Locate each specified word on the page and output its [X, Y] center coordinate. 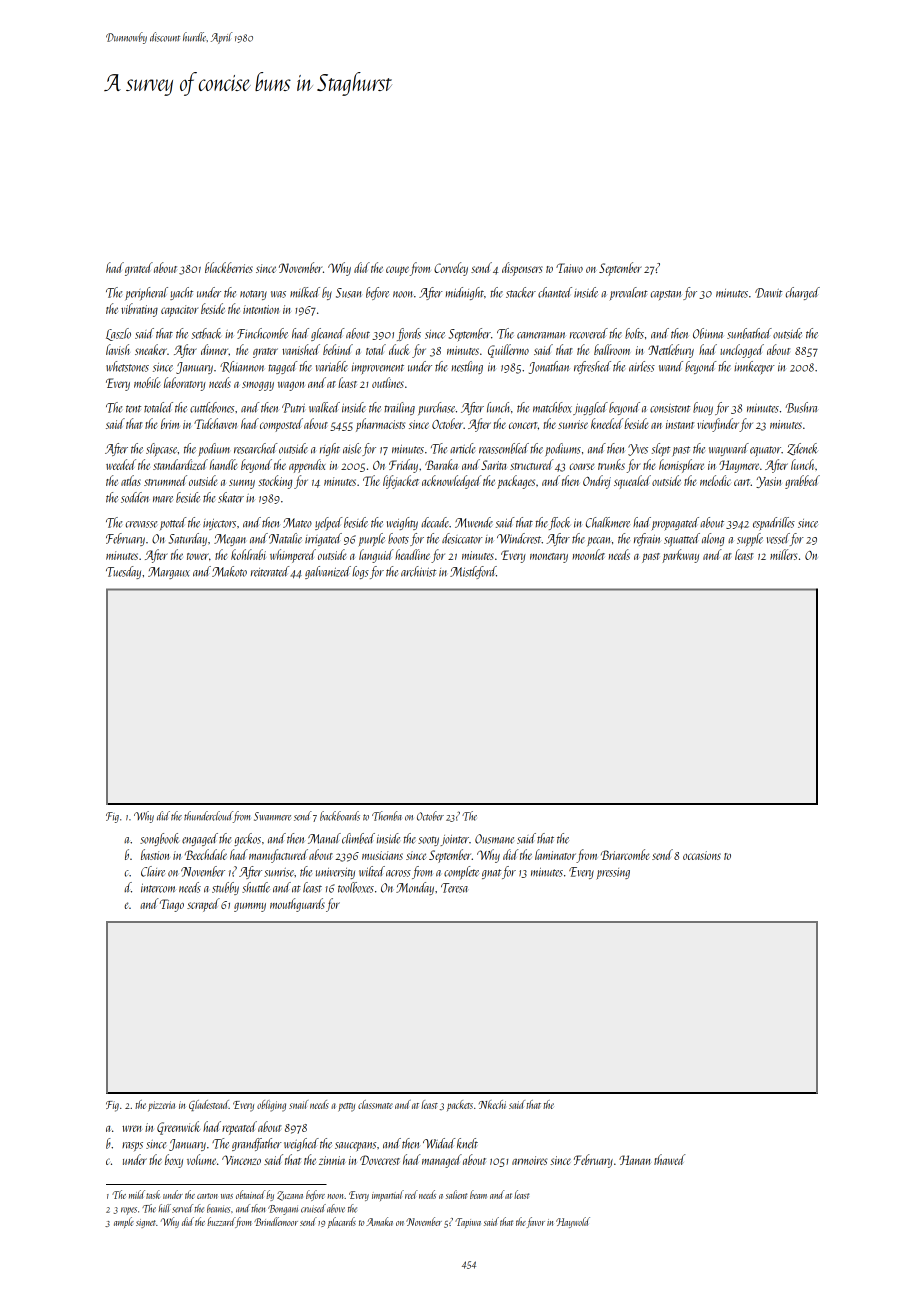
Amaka [379, 1221]
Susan [348, 293]
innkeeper [754, 367]
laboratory [185, 384]
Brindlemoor [276, 1221]
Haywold [573, 1222]
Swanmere [272, 816]
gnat [491, 874]
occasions [702, 855]
